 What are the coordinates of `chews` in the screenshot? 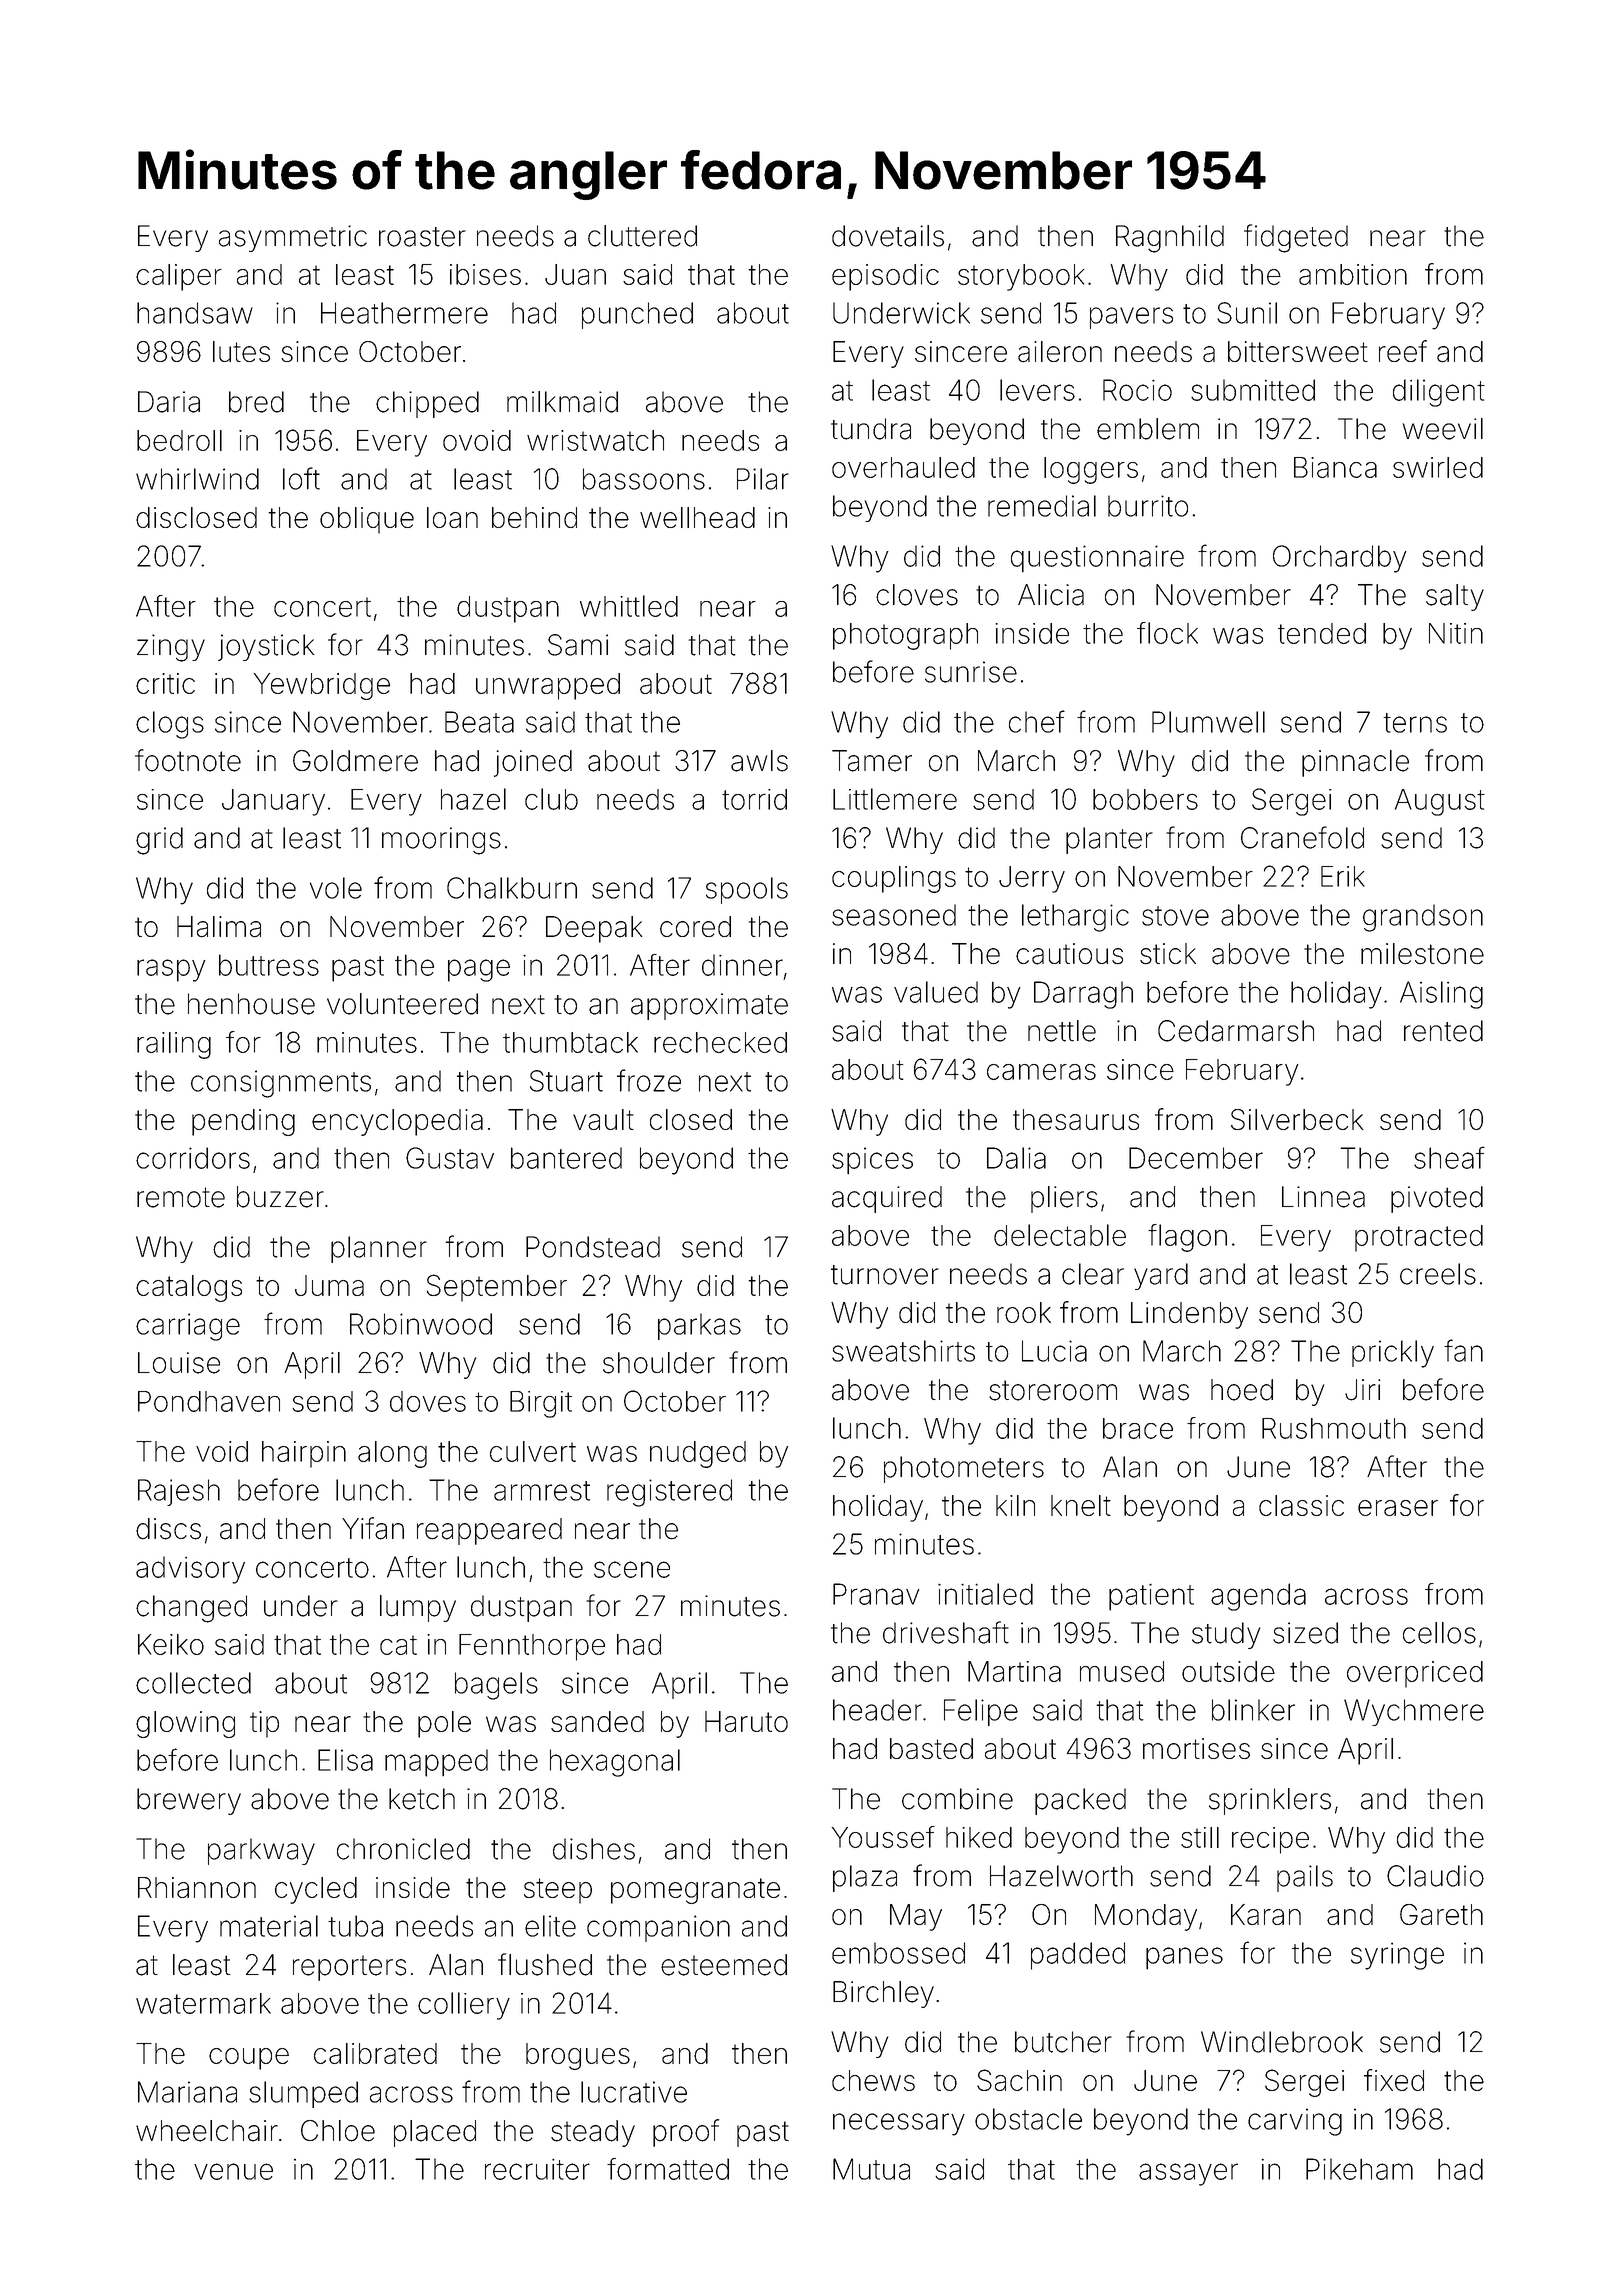 It's located at (873, 2080).
